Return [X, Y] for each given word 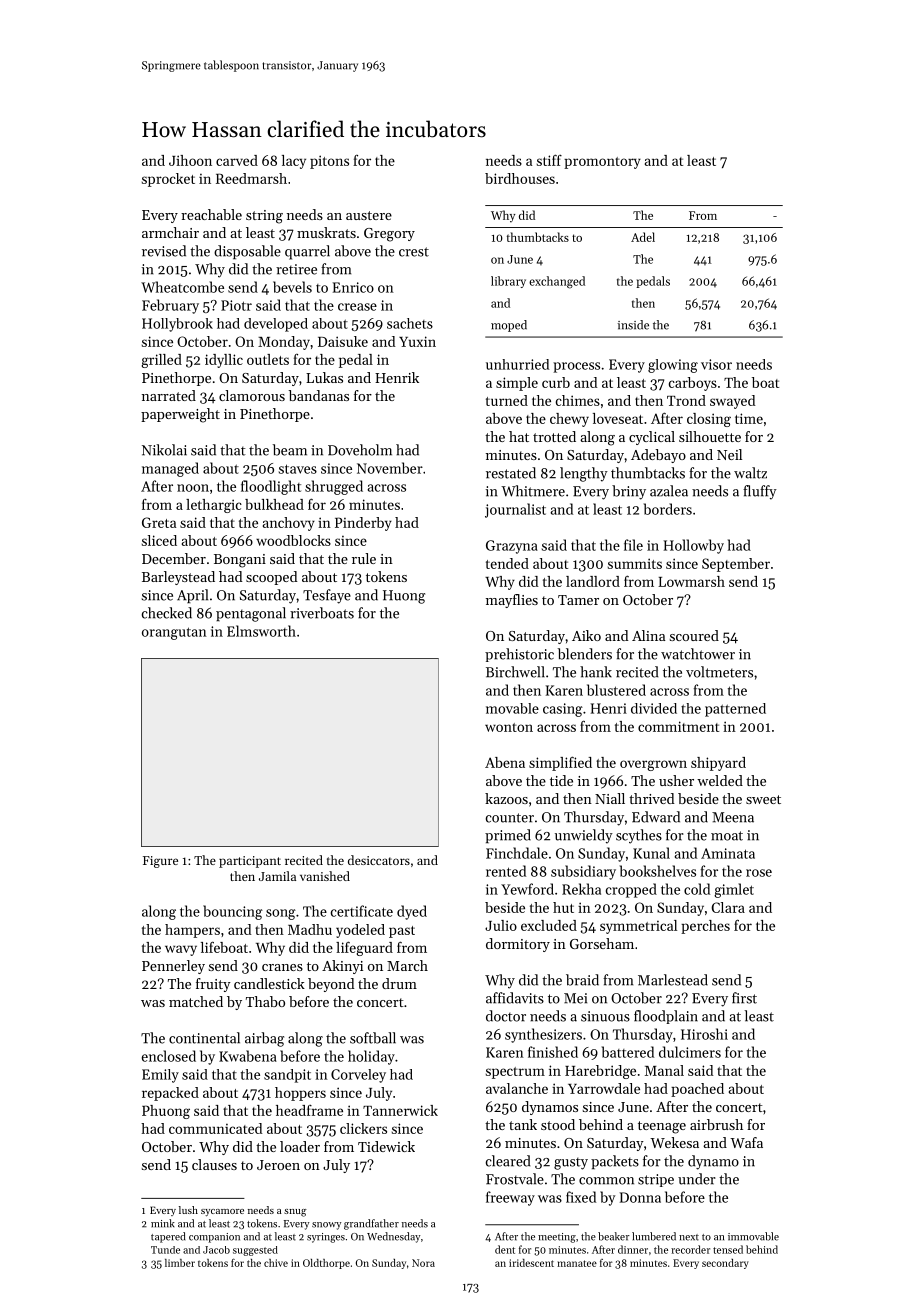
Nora [423, 1263]
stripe [656, 1180]
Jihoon [190, 160]
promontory [602, 163]
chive [276, 1263]
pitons [329, 162]
